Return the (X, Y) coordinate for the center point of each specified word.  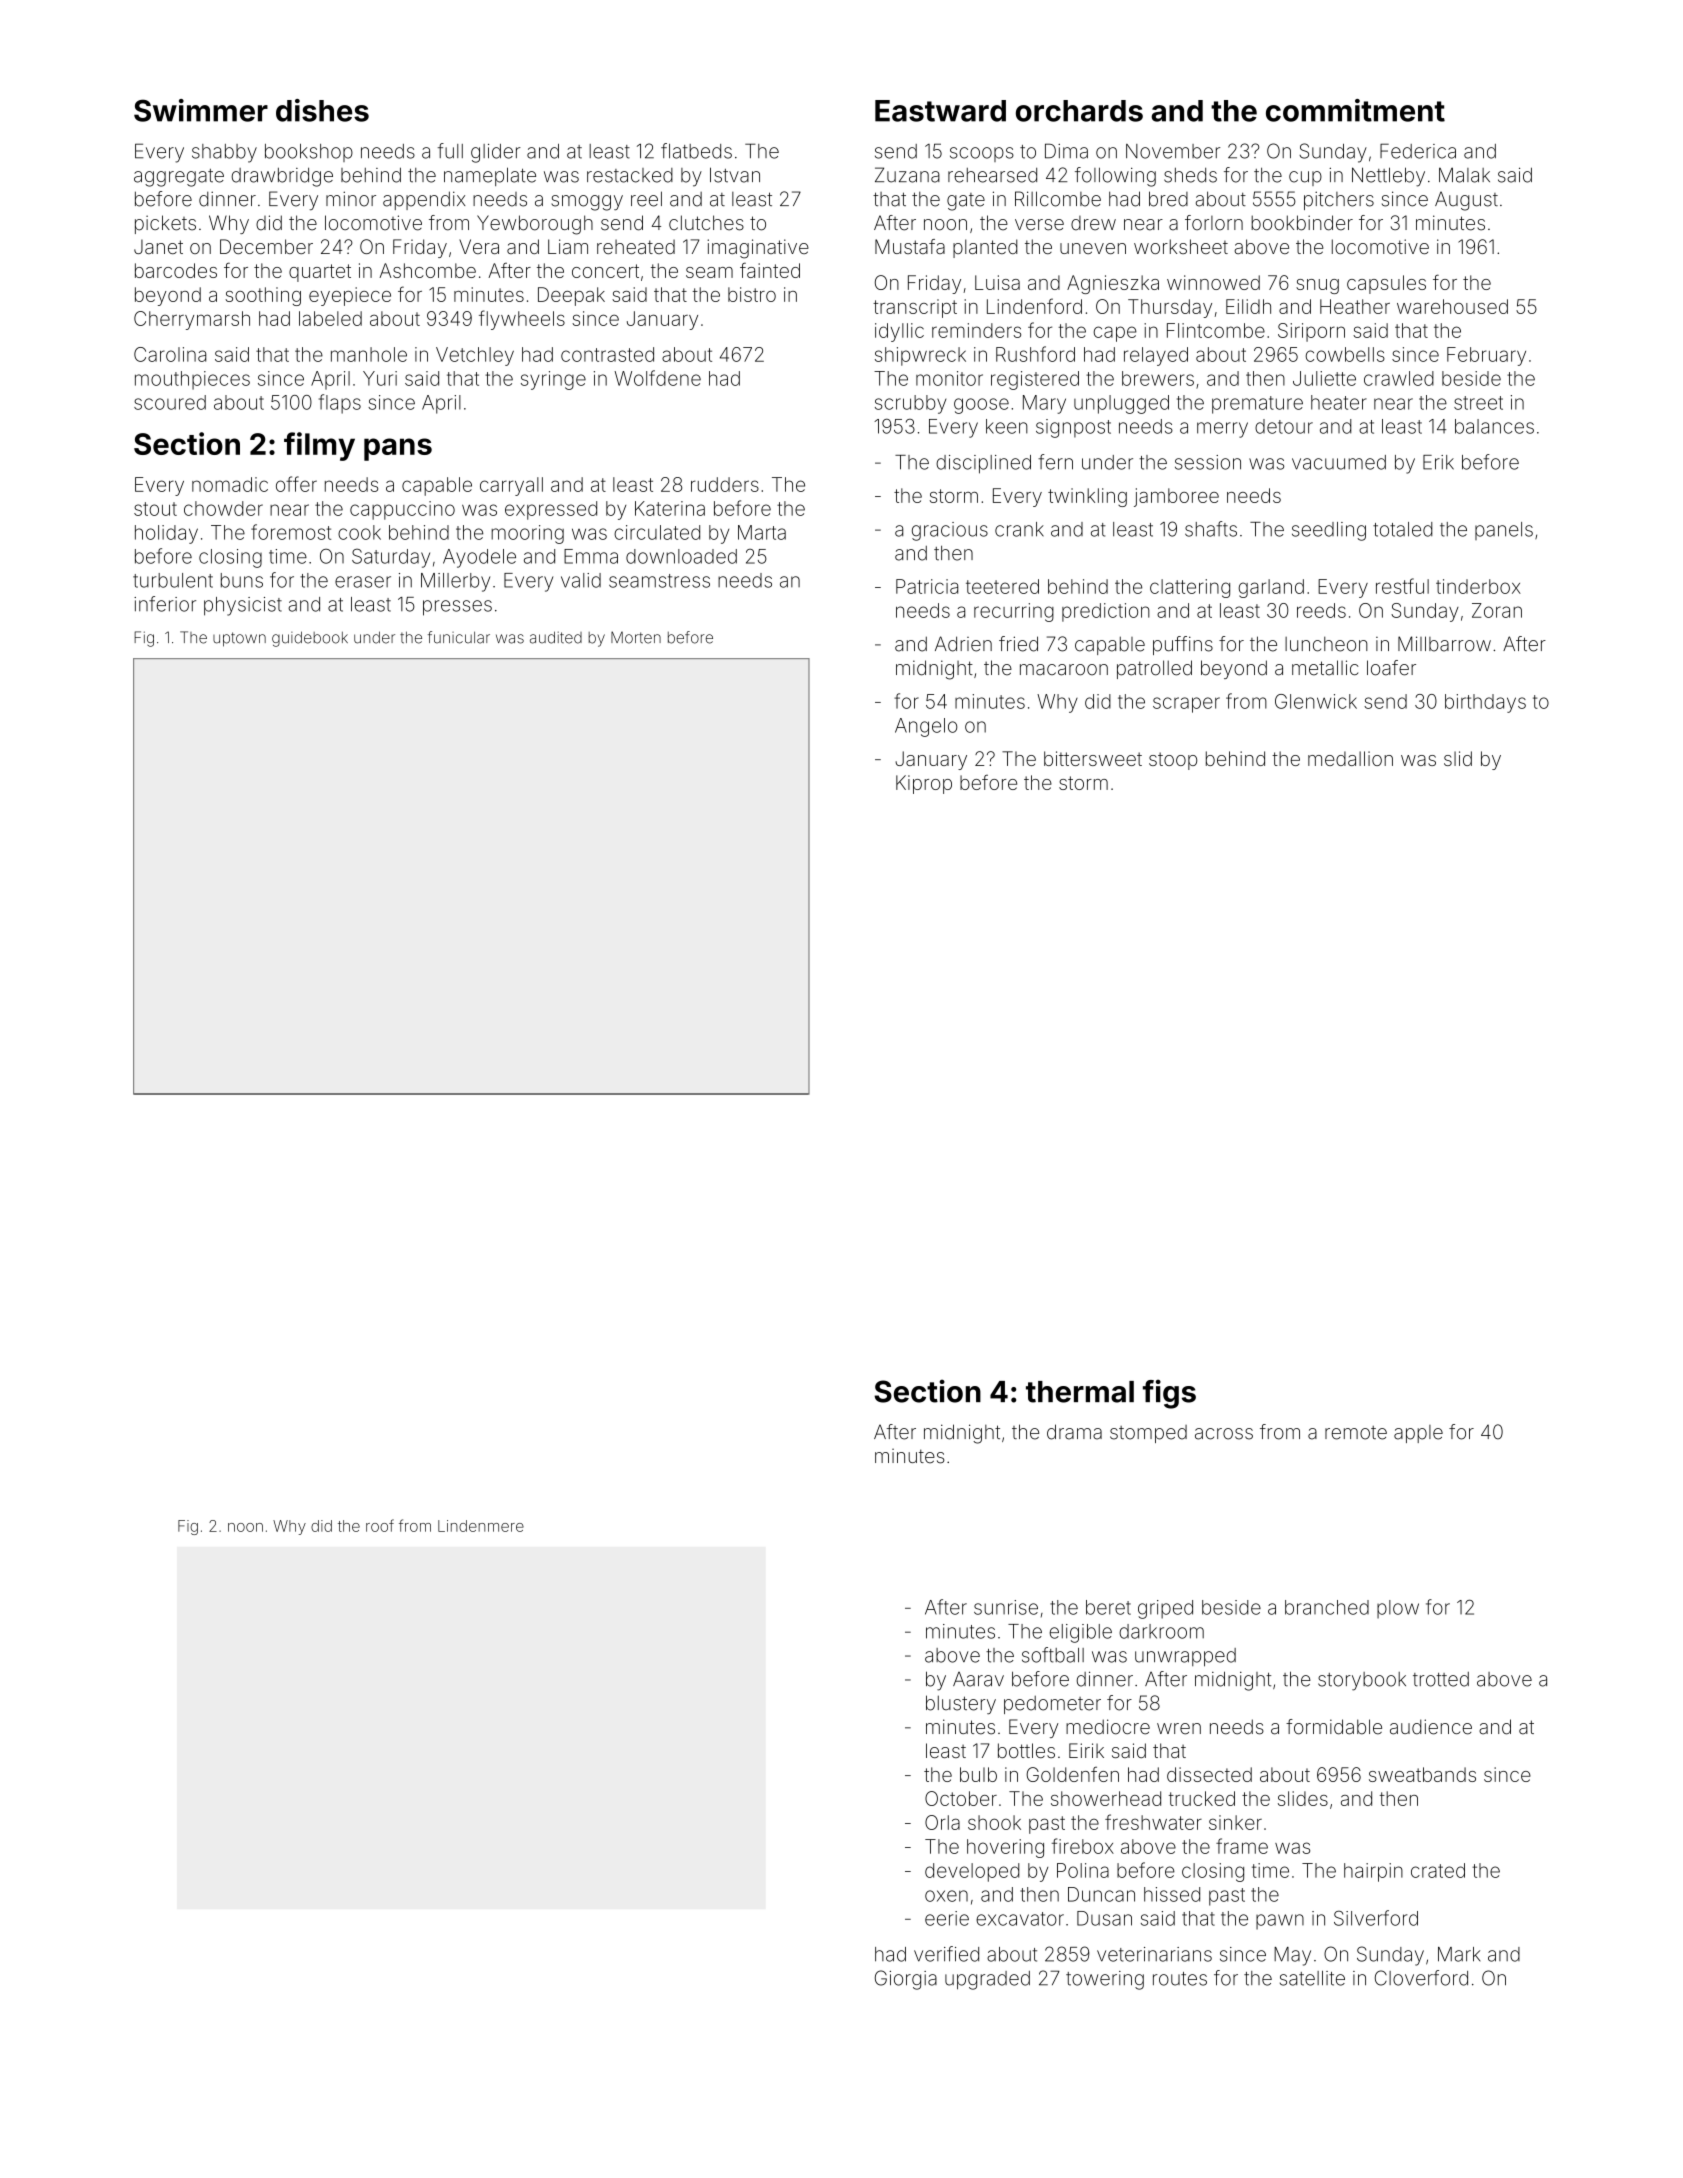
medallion (1350, 758)
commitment (1355, 110)
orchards (1079, 111)
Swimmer (201, 110)
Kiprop (924, 784)
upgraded (987, 1980)
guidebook (310, 639)
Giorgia (906, 1980)
